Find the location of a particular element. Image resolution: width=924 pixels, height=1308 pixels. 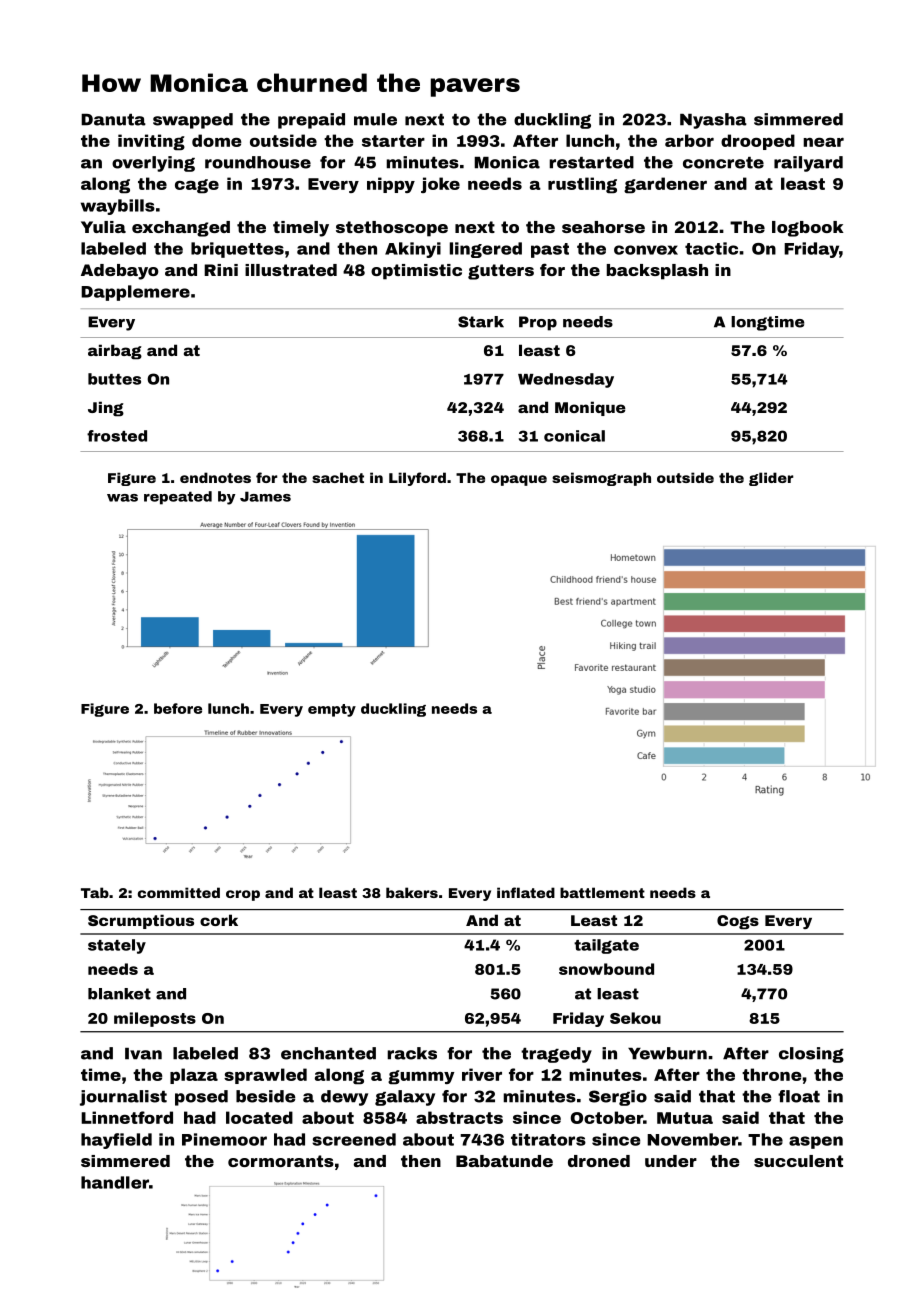

buttes is located at coordinates (114, 379).
